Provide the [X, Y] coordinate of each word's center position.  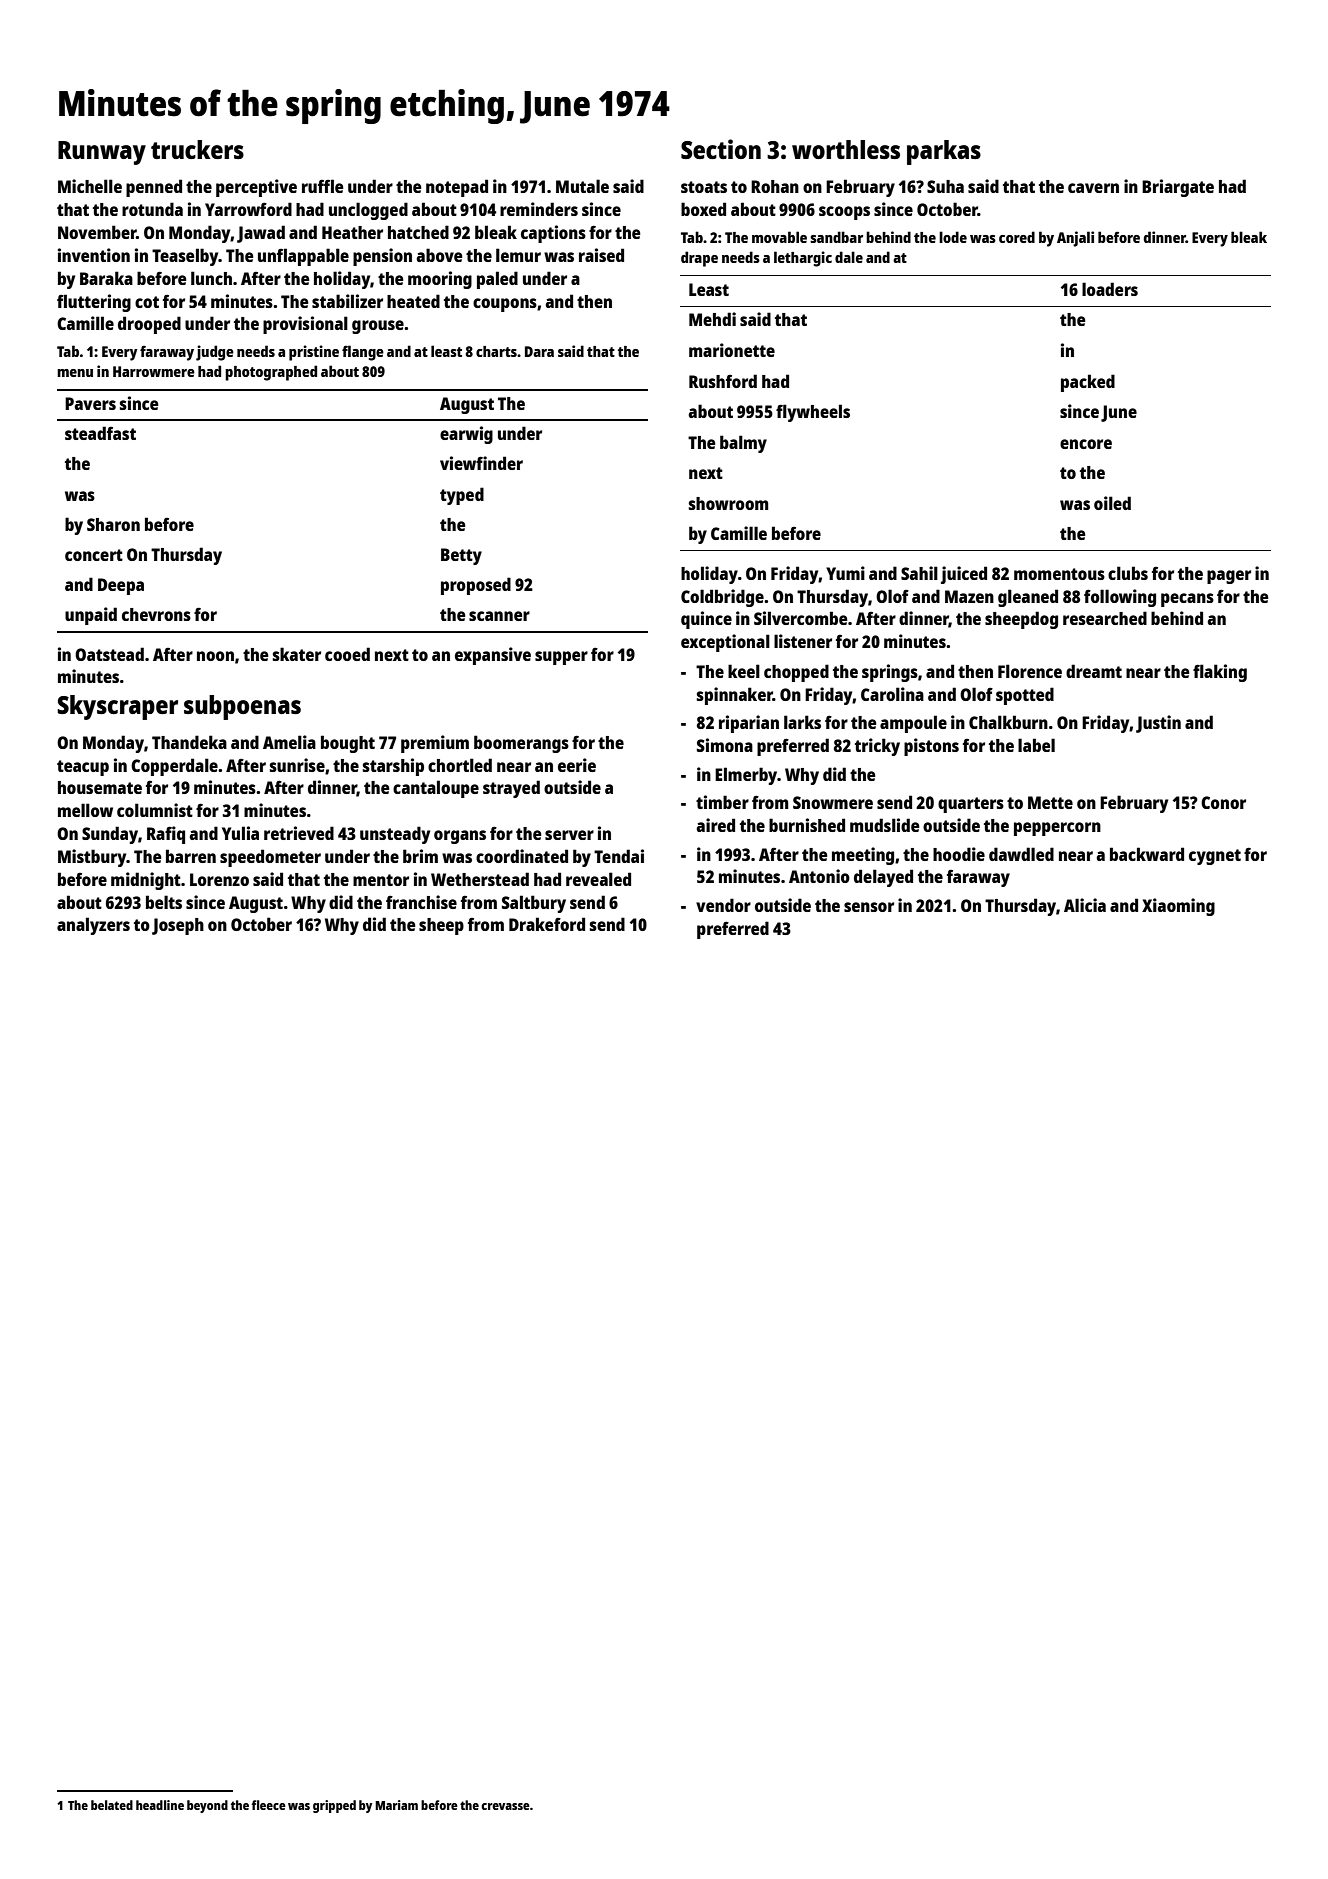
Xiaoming [1178, 907]
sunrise [297, 765]
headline [160, 1805]
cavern [1093, 188]
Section [721, 149]
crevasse [505, 1806]
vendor [723, 905]
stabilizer [347, 301]
